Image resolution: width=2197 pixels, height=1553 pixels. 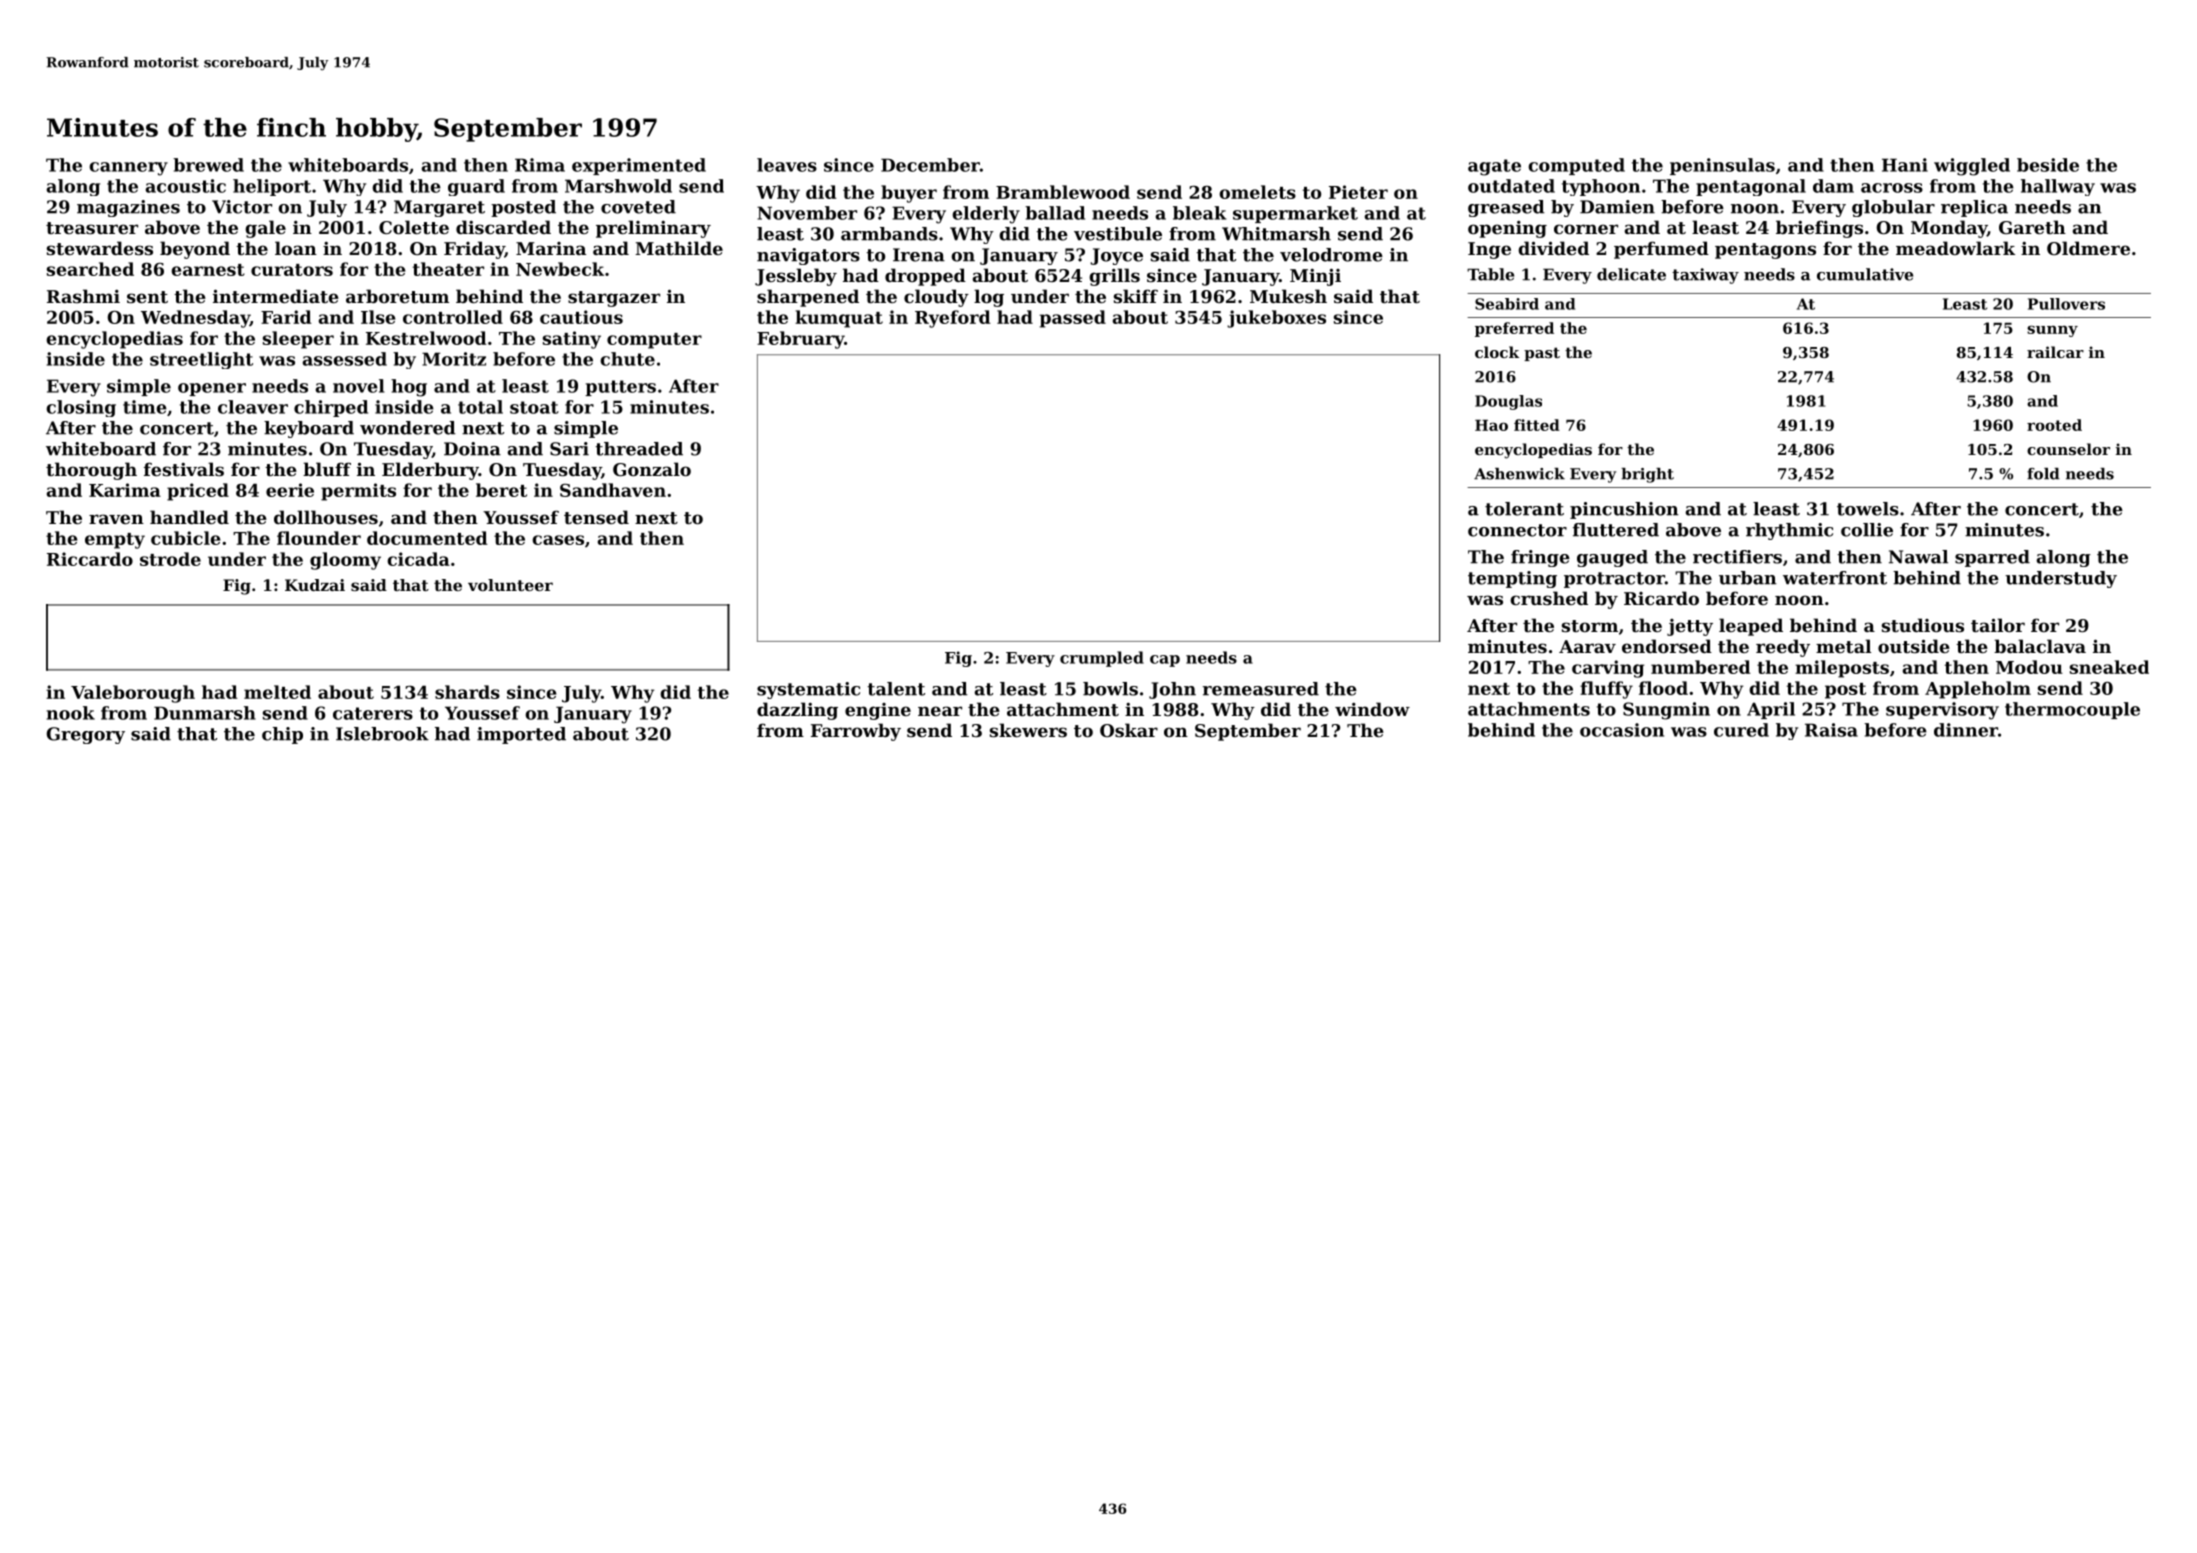 I want to click on tempting, so click(x=1512, y=579).
